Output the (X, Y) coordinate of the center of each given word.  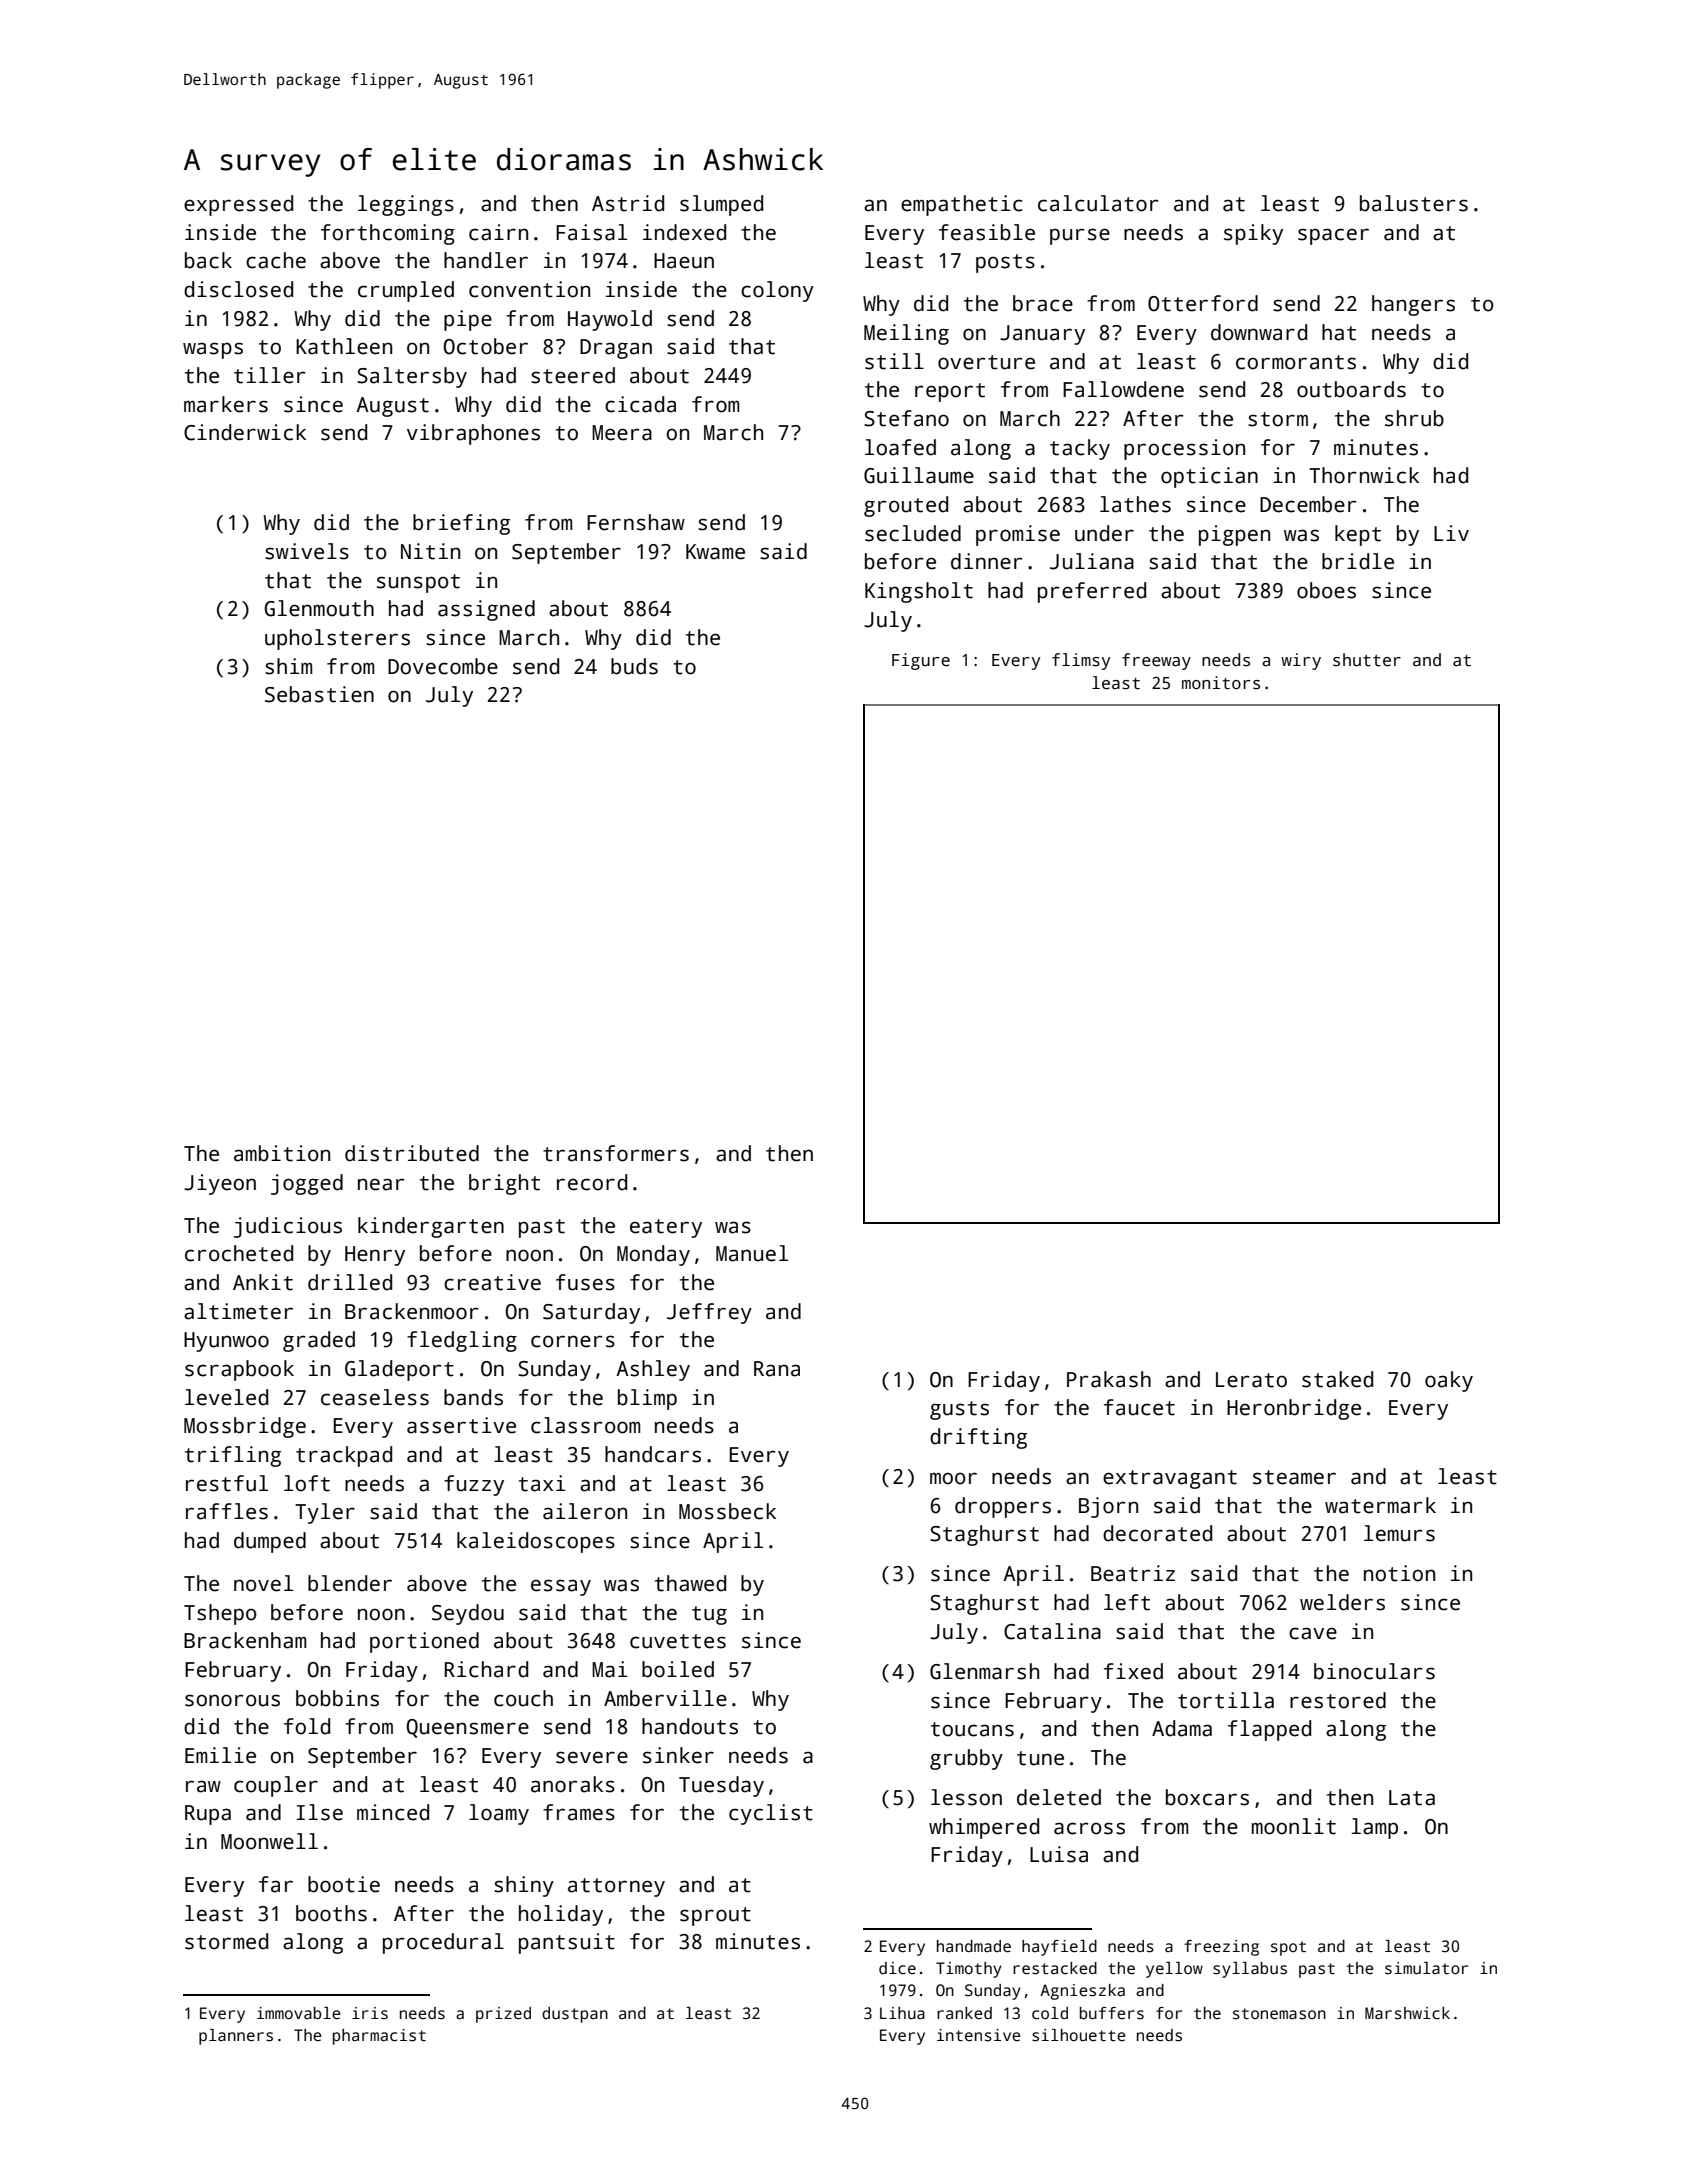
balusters (1414, 203)
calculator (1098, 203)
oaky (1449, 1381)
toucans (972, 1729)
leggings (406, 205)
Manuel (752, 1253)
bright (504, 1184)
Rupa (208, 1815)
